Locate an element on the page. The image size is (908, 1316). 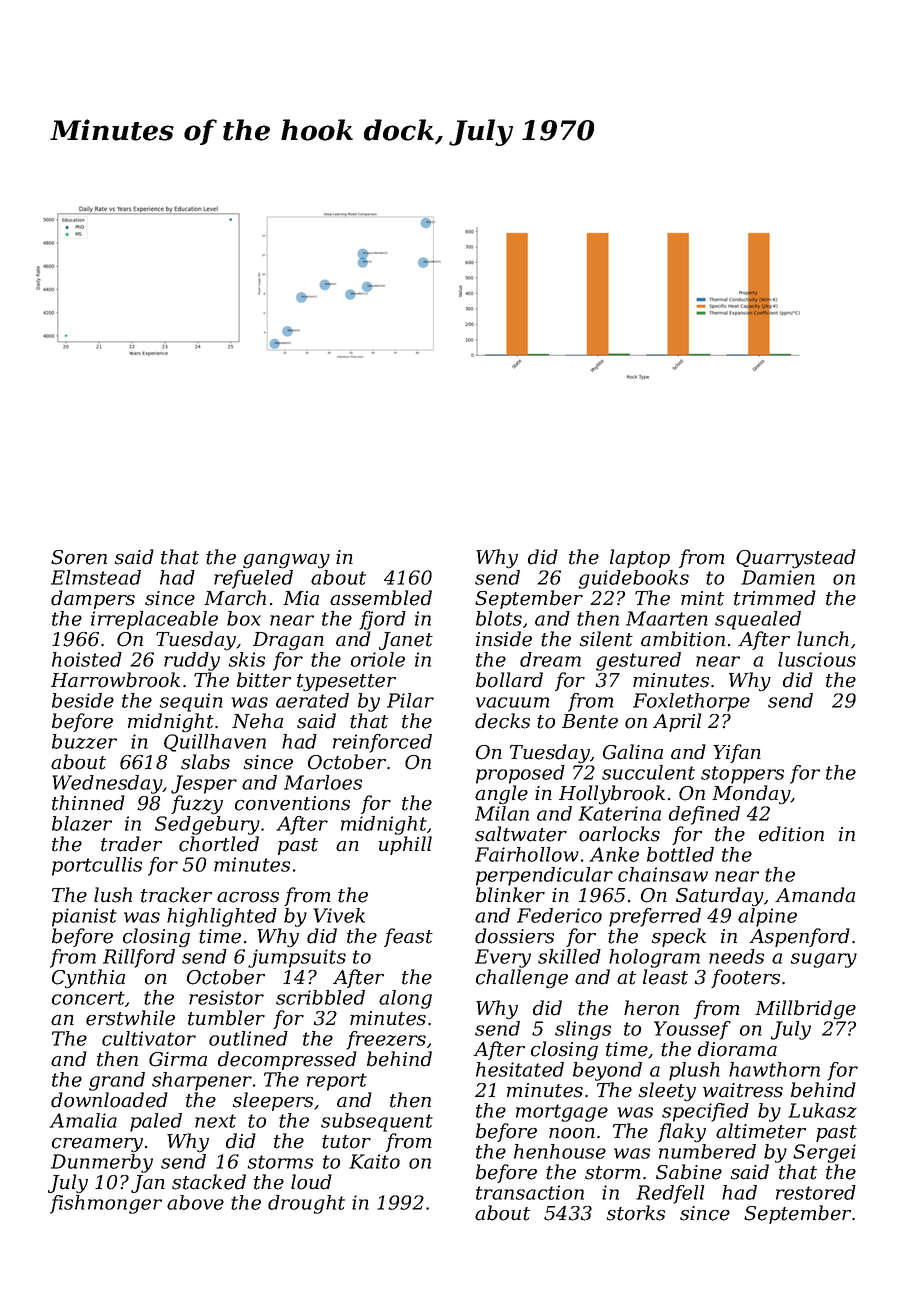
Kaito is located at coordinates (374, 1161).
